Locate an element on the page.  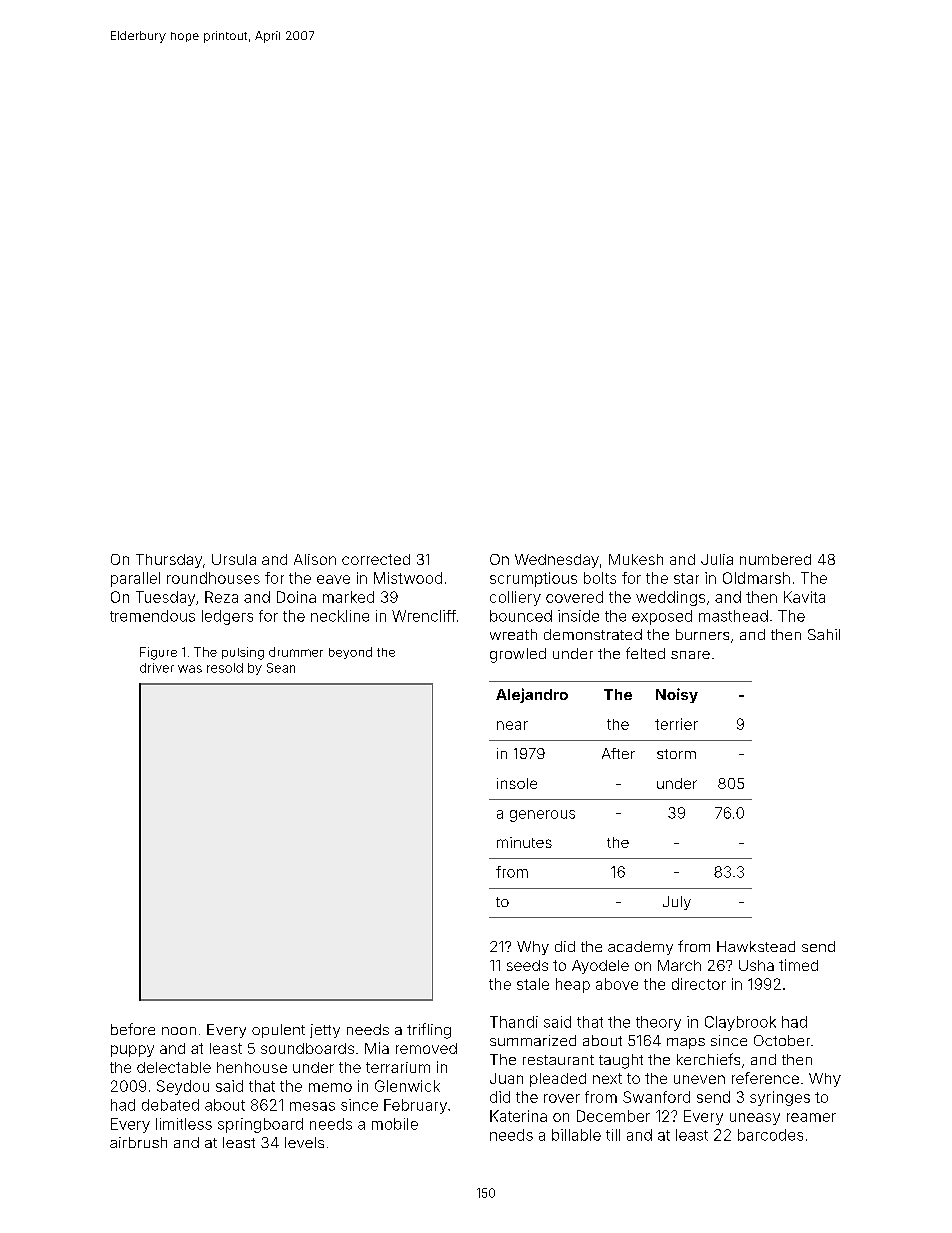
Noisy is located at coordinates (677, 695).
